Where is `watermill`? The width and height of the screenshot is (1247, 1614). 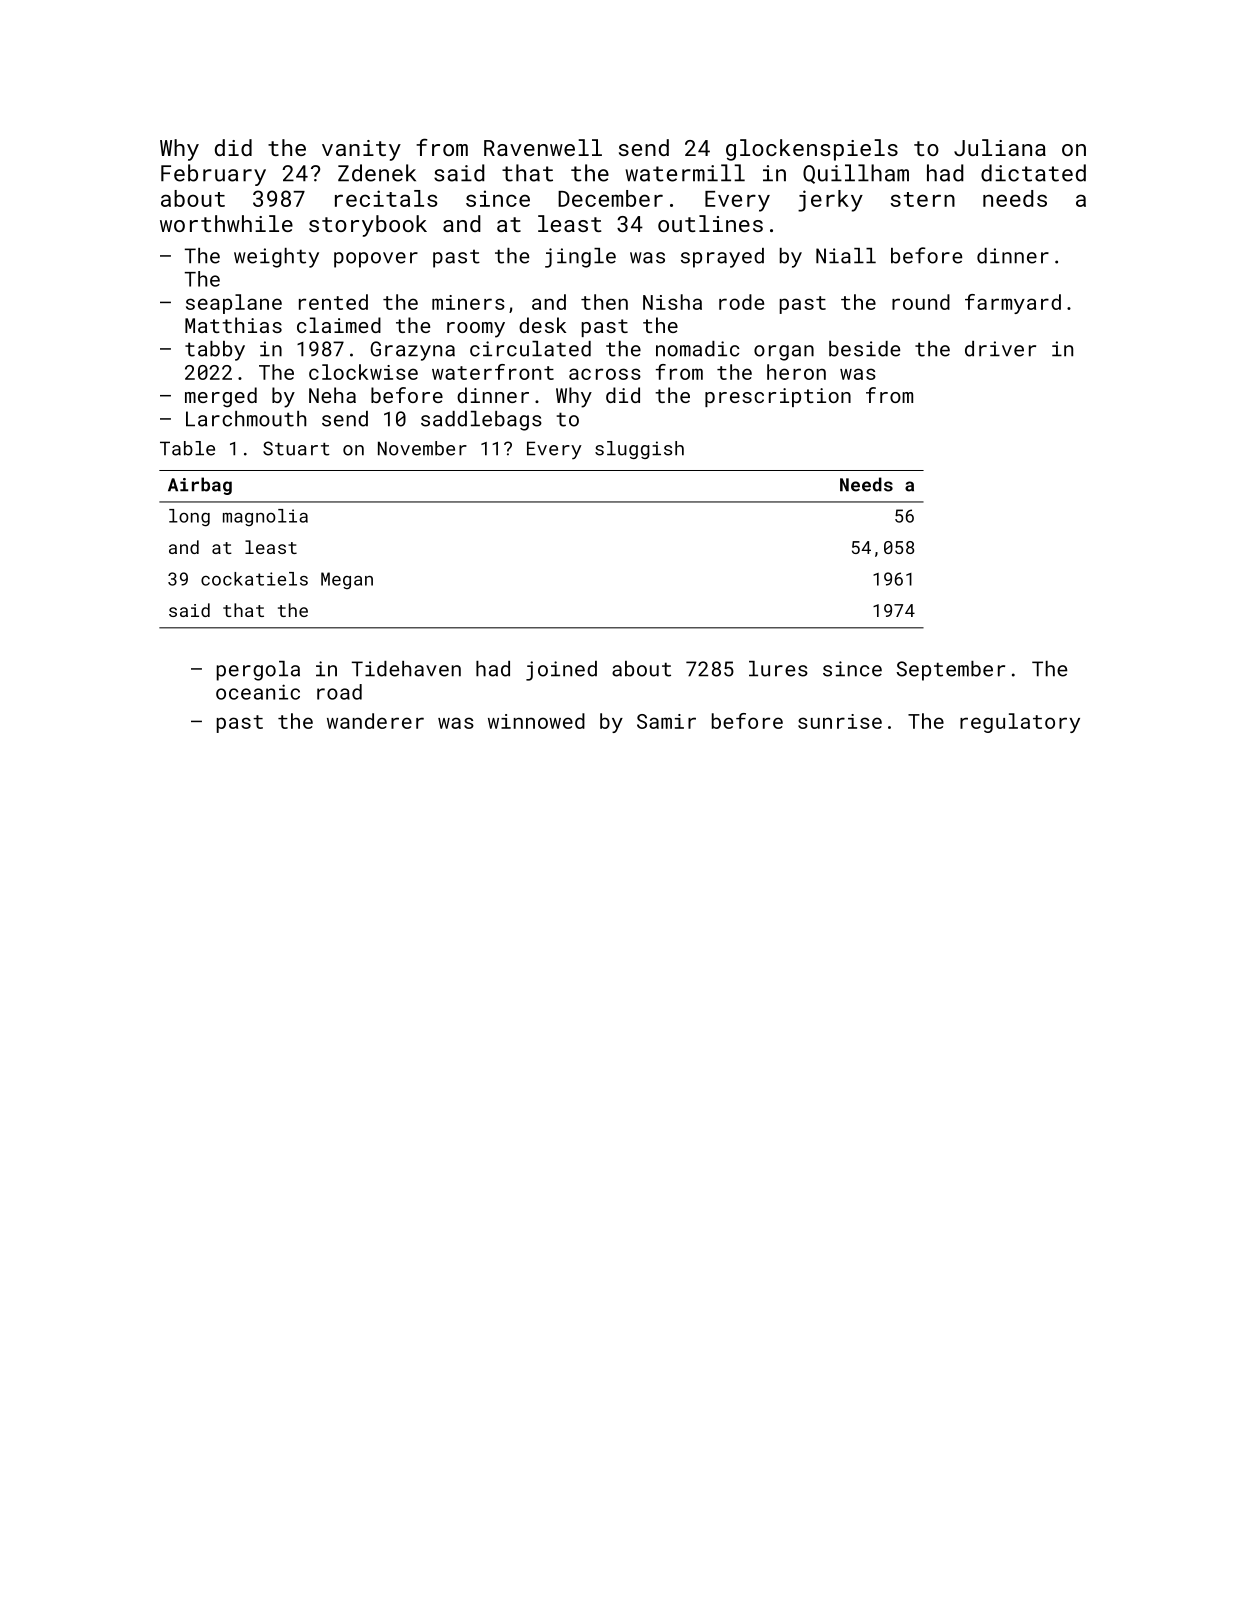
watermill is located at coordinates (685, 173).
